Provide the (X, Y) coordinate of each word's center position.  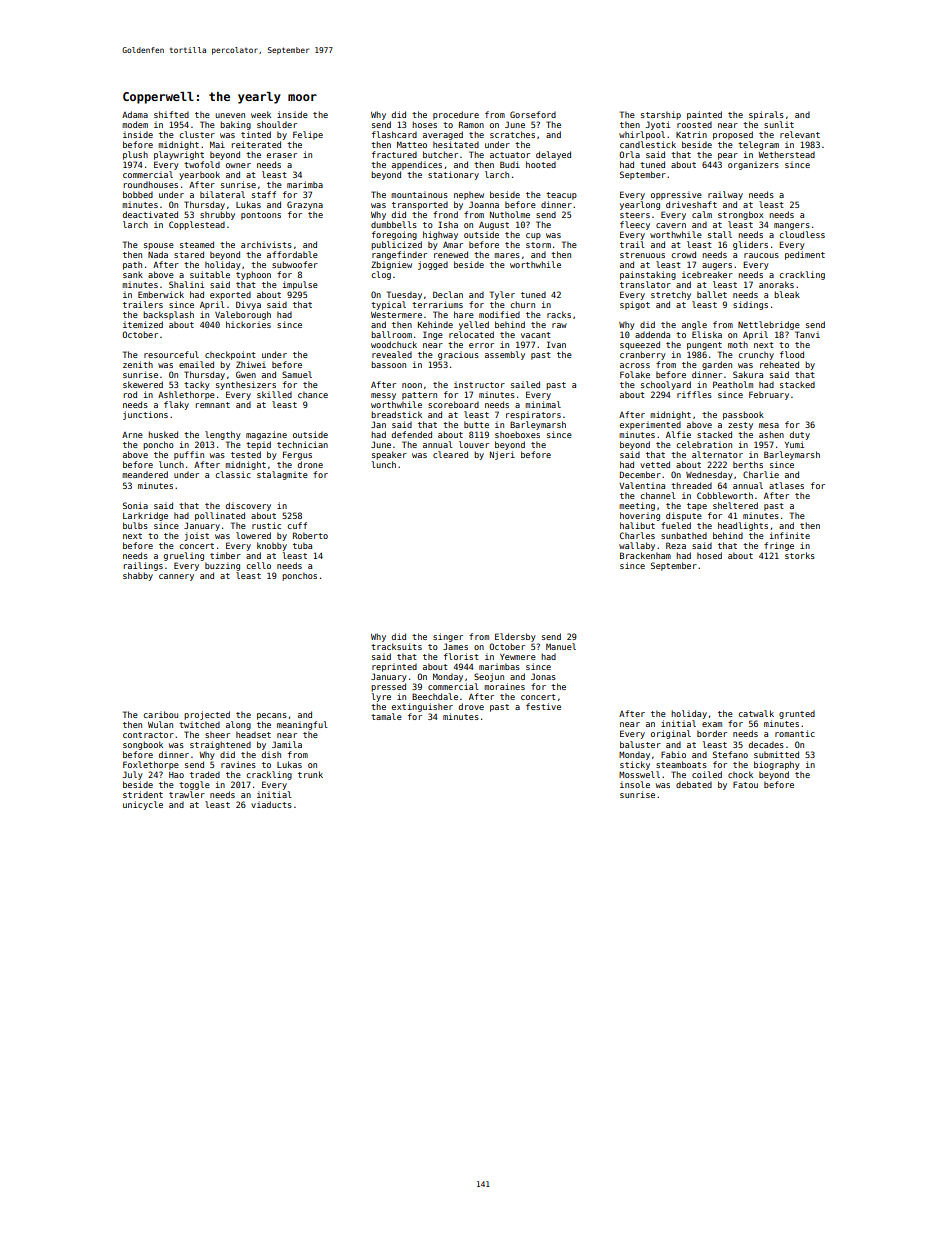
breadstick (396, 414)
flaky (176, 405)
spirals (766, 115)
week (261, 114)
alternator (717, 454)
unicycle (143, 805)
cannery (176, 577)
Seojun (489, 677)
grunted (797, 714)
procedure (456, 115)
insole (635, 784)
